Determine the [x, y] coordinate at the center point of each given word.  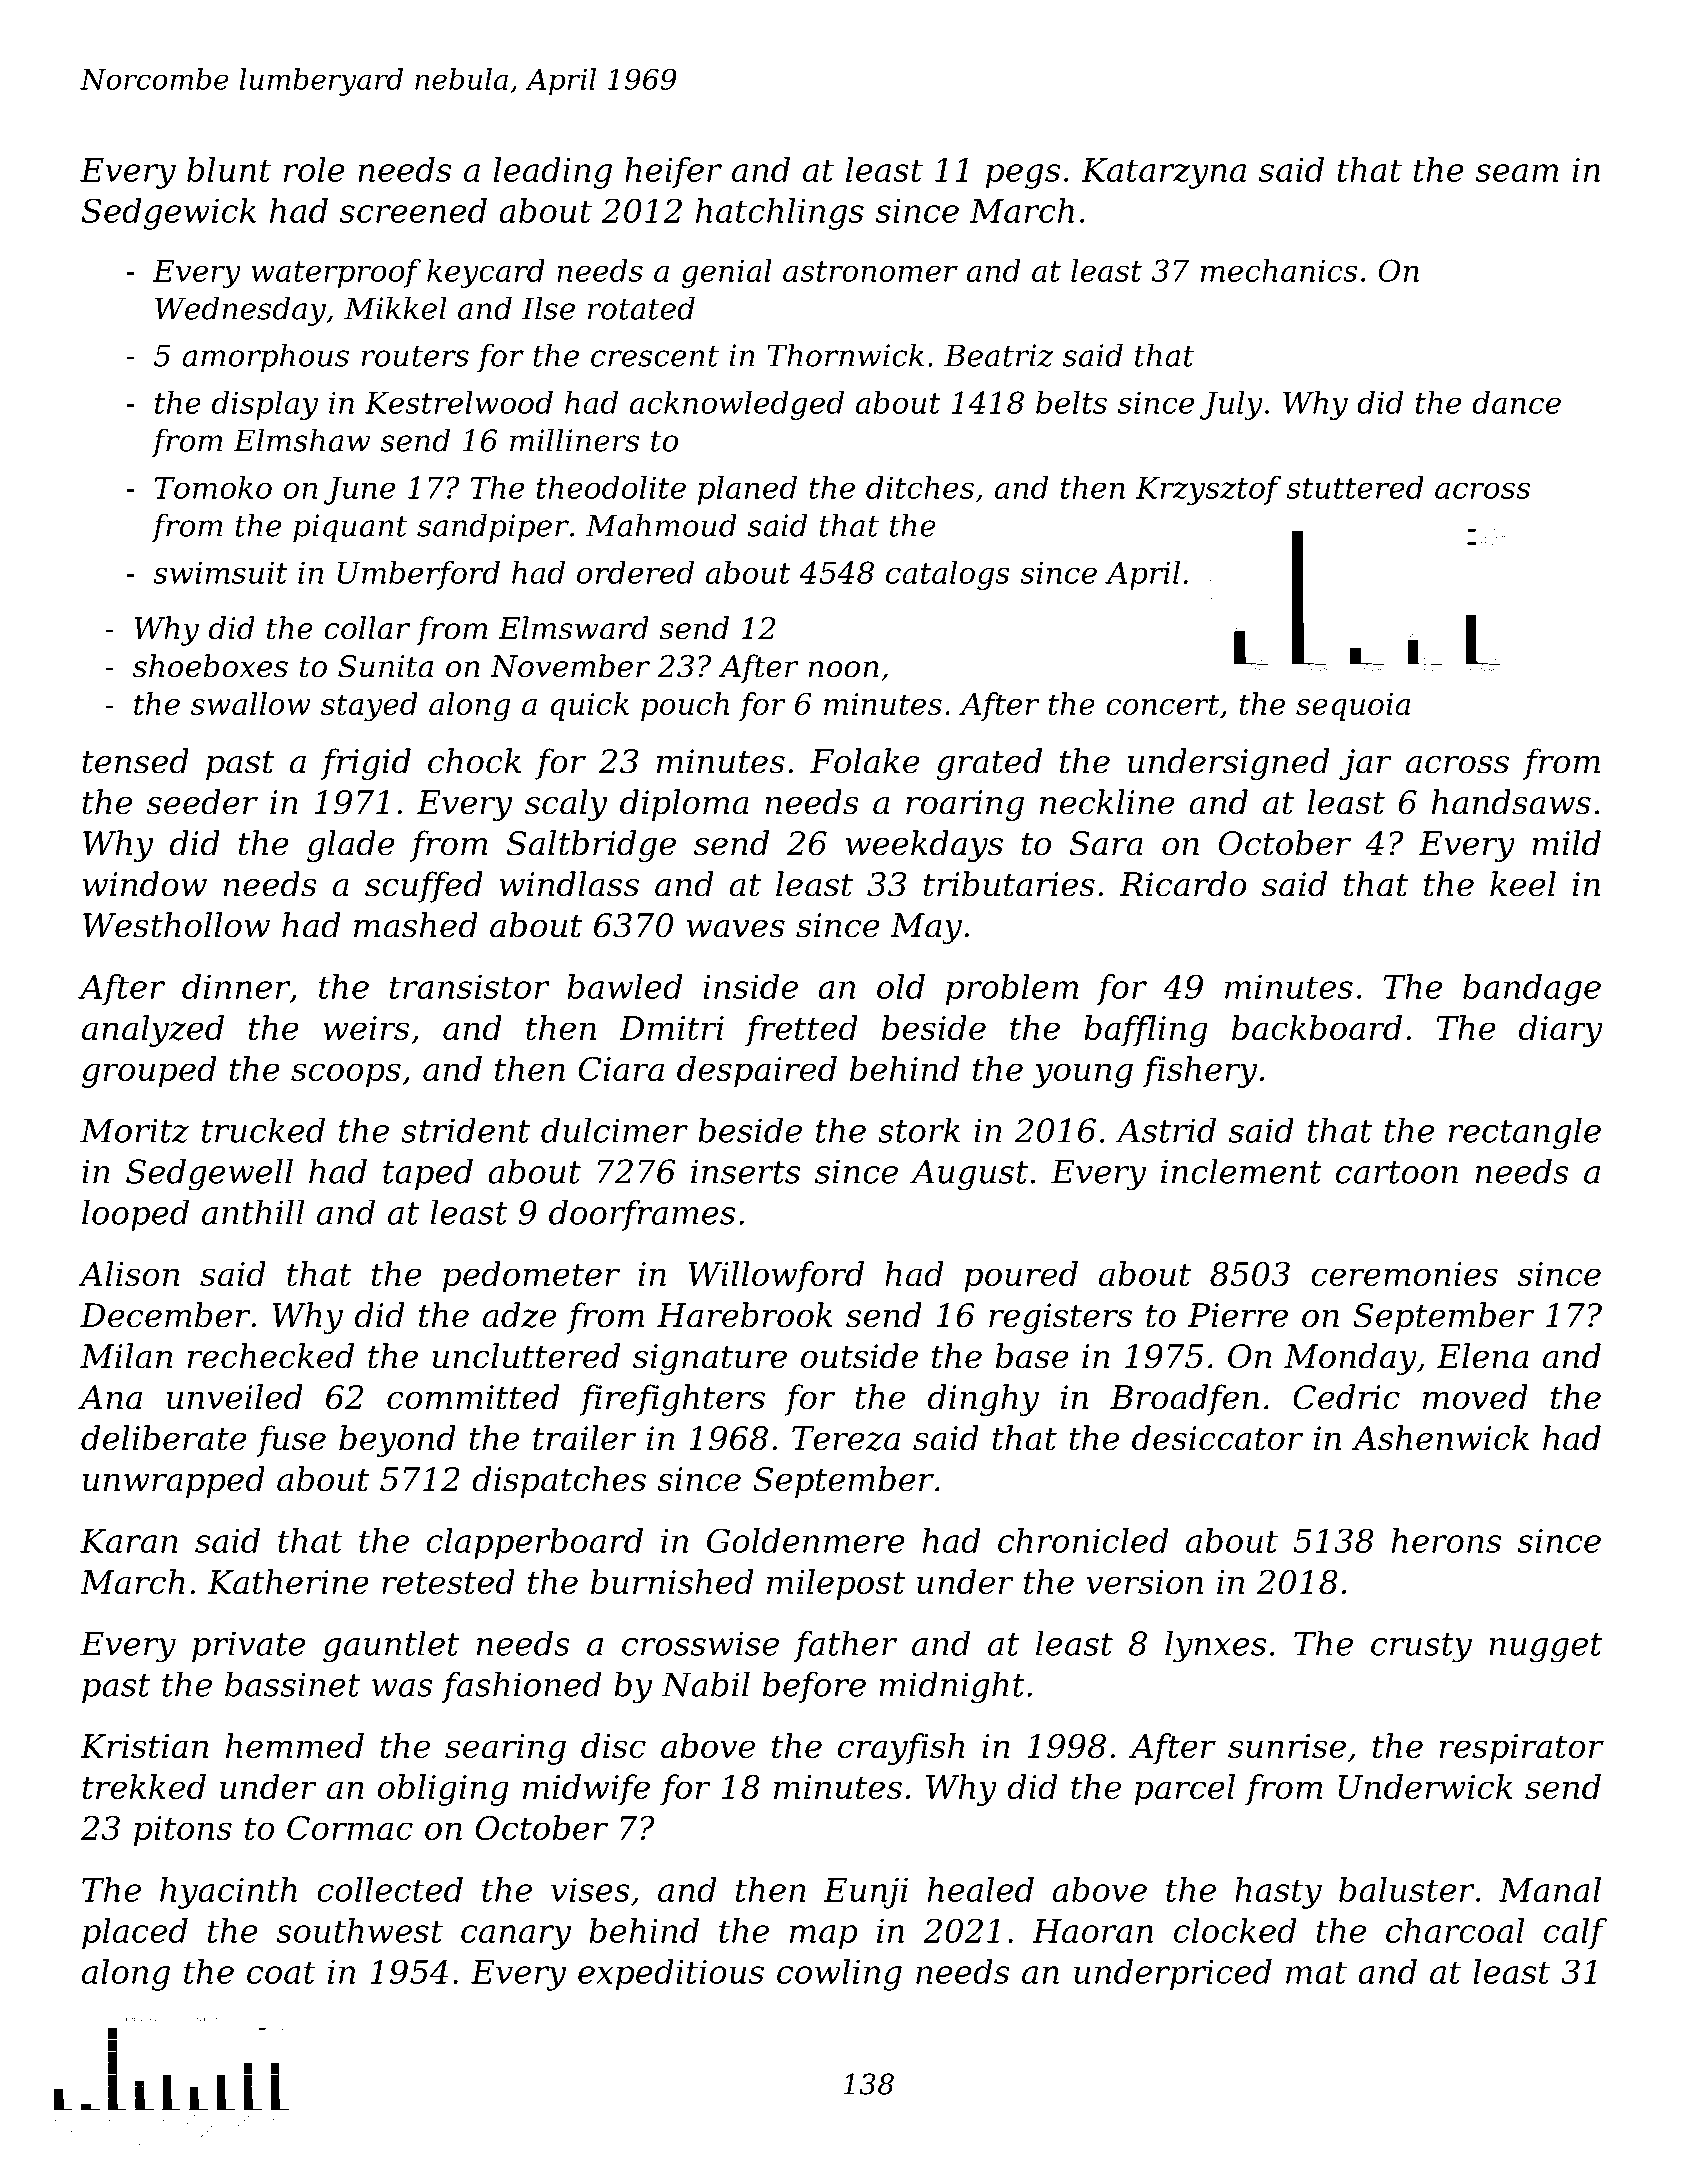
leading [553, 173]
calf [1575, 1933]
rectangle [1525, 1133]
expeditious [671, 1974]
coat [281, 1972]
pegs [1023, 176]
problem [1012, 989]
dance [1516, 402]
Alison [128, 1273]
